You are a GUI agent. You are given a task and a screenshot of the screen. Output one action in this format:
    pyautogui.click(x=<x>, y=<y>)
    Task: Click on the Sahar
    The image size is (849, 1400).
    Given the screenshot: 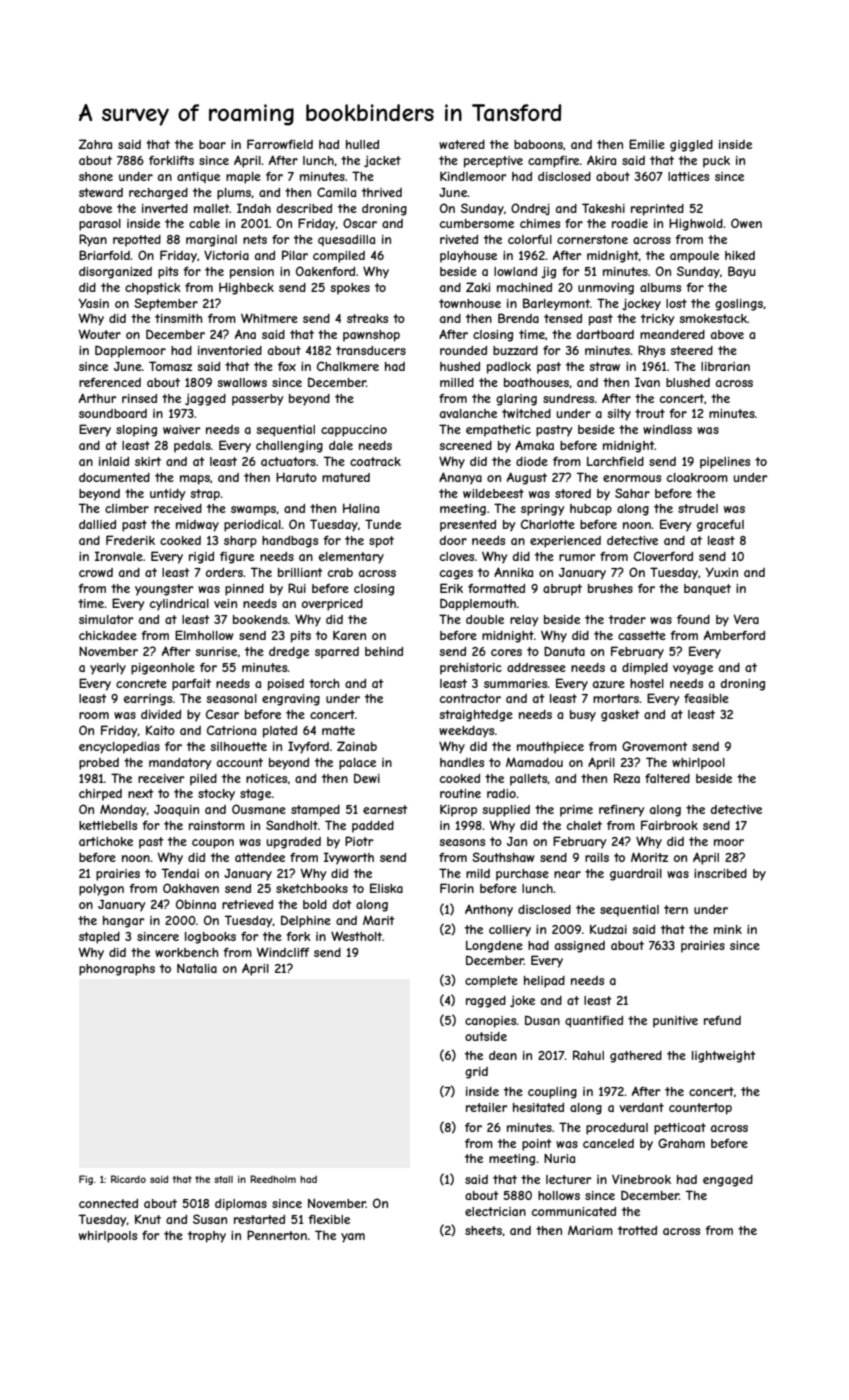 What is the action you would take?
    pyautogui.click(x=632, y=493)
